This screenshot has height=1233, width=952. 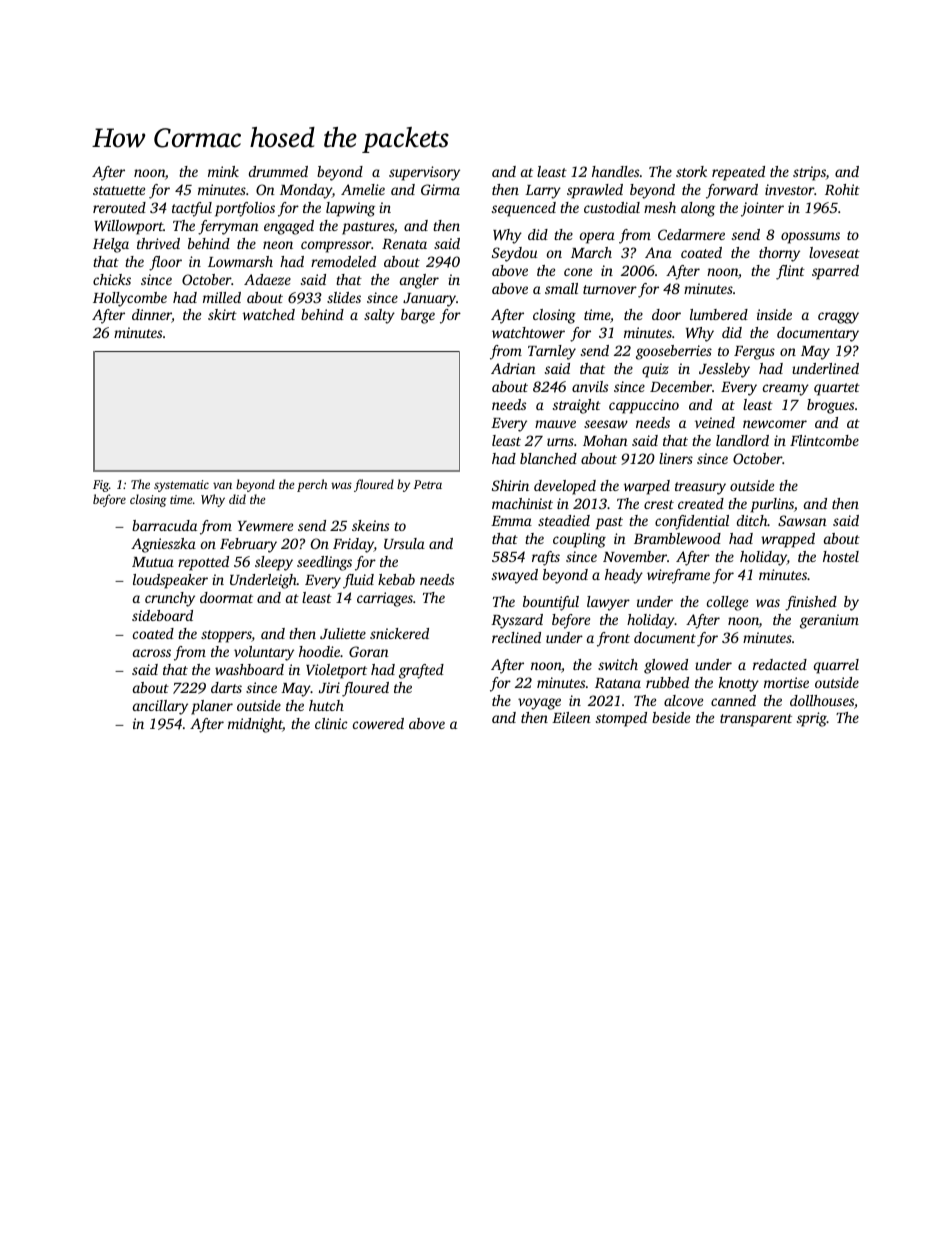 What do you see at coordinates (203, 563) in the screenshot?
I see `repotted` at bounding box center [203, 563].
